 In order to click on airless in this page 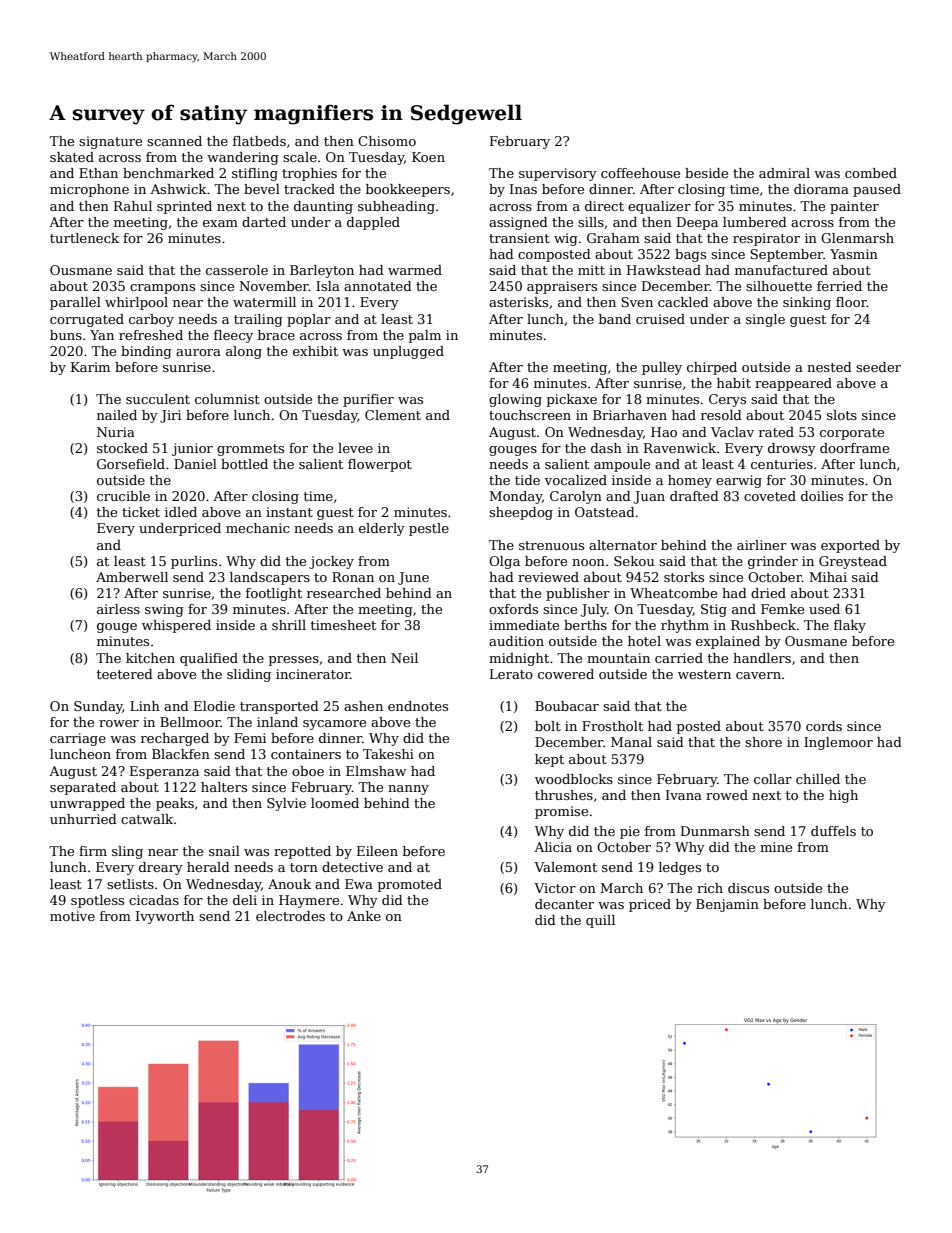, I will do `click(118, 609)`.
